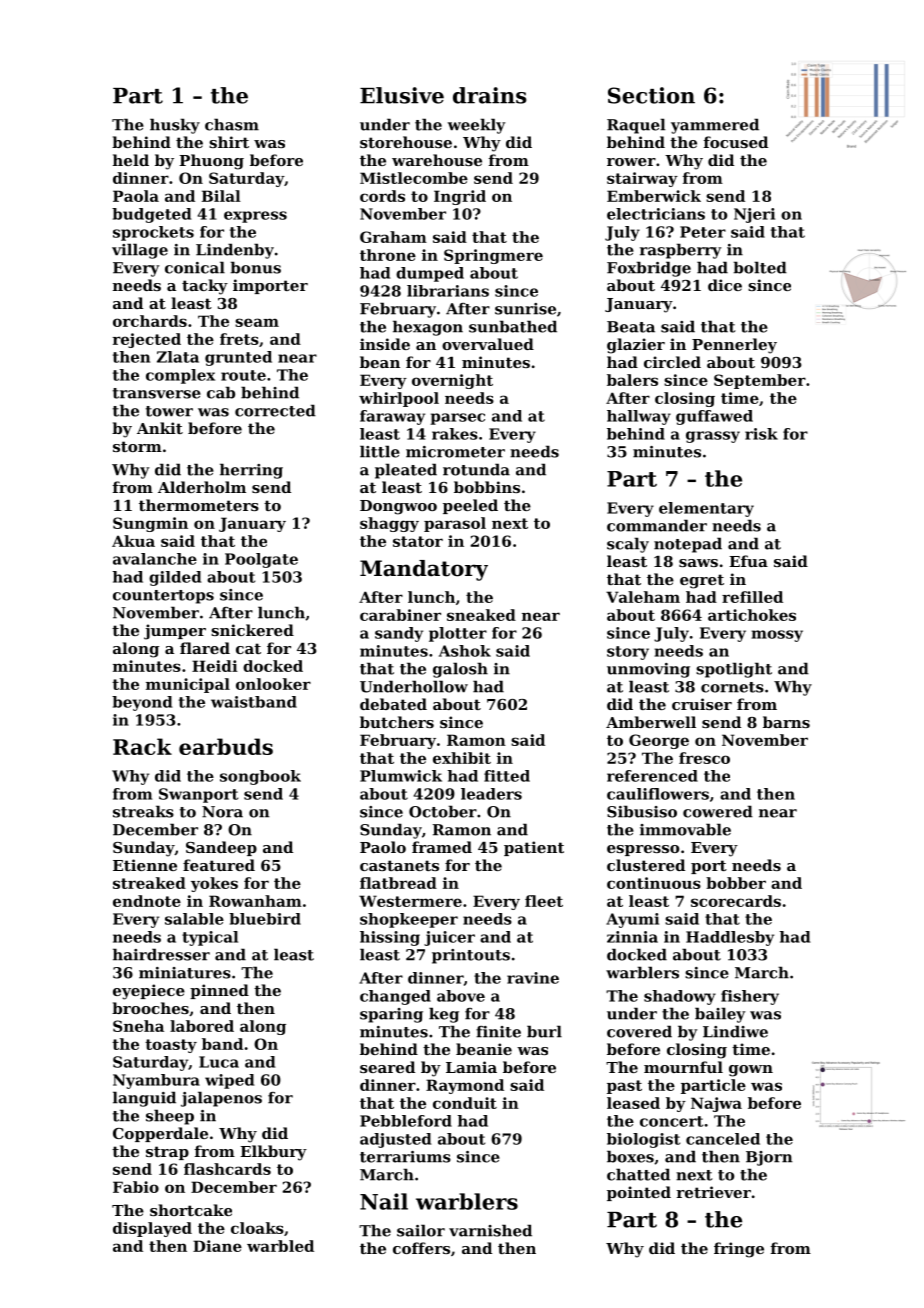 The height and width of the screenshot is (1308, 924). I want to click on shaggy, so click(389, 524).
